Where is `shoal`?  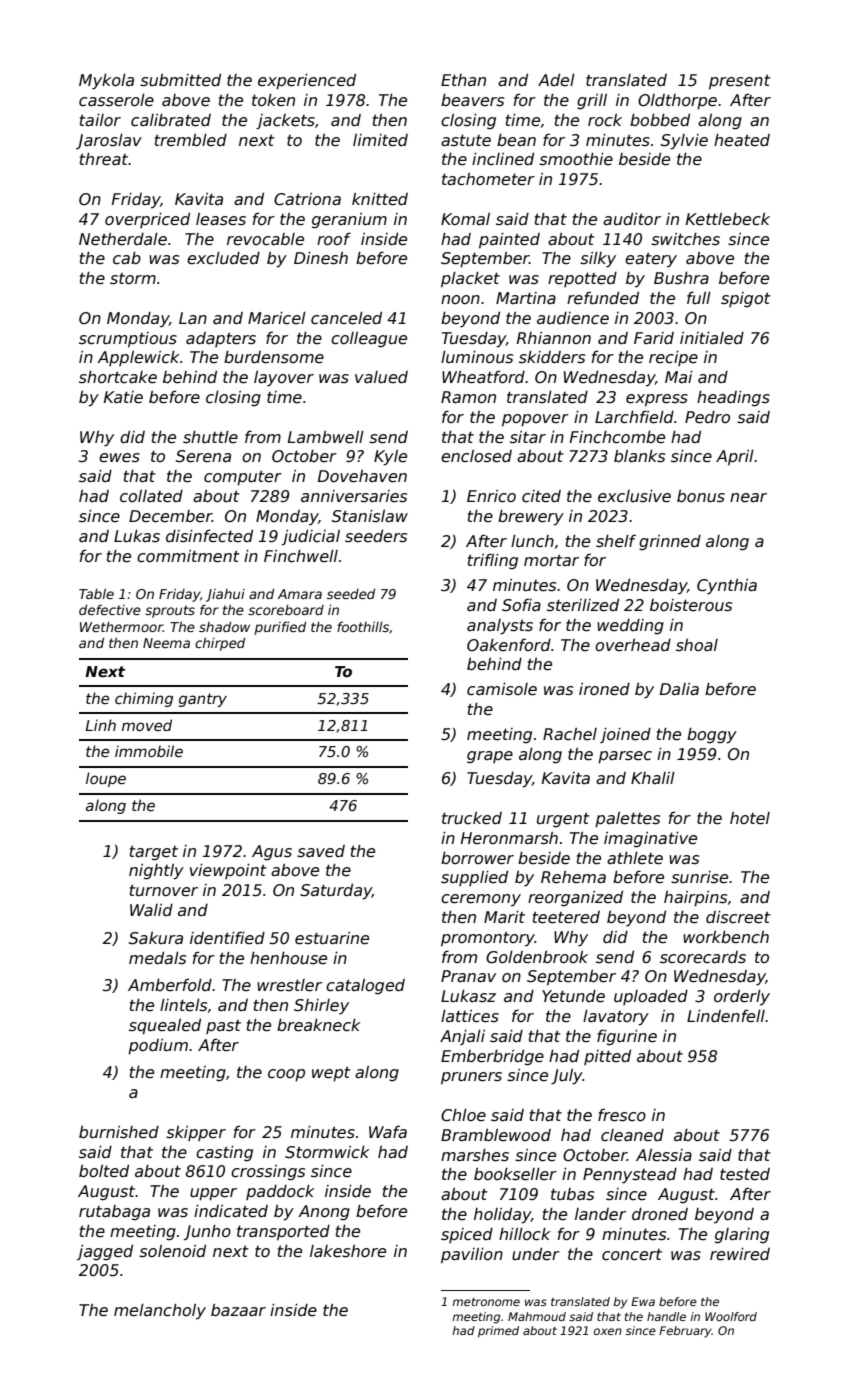 shoal is located at coordinates (697, 645).
